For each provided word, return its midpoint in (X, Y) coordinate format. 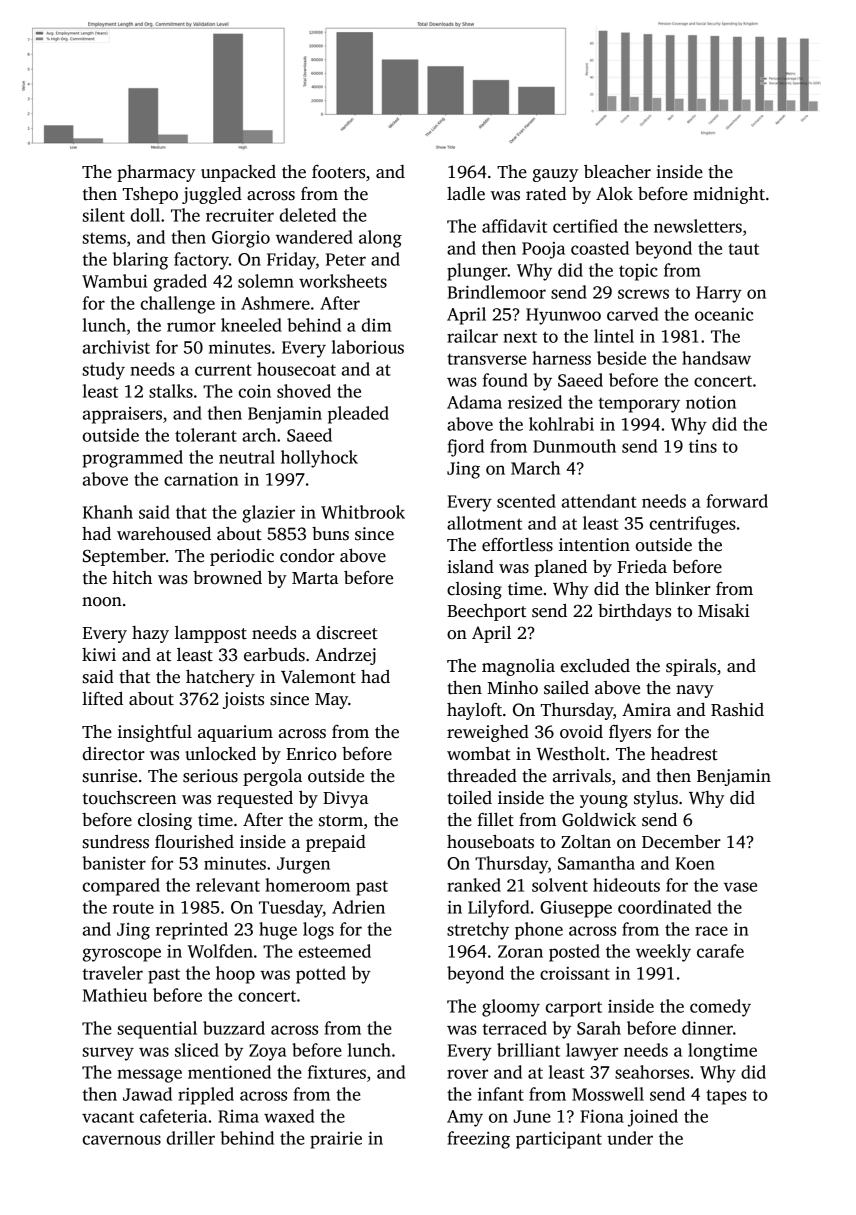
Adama (474, 402)
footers (338, 172)
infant (501, 1094)
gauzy (555, 175)
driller (191, 1138)
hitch (132, 578)
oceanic (724, 314)
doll (145, 215)
